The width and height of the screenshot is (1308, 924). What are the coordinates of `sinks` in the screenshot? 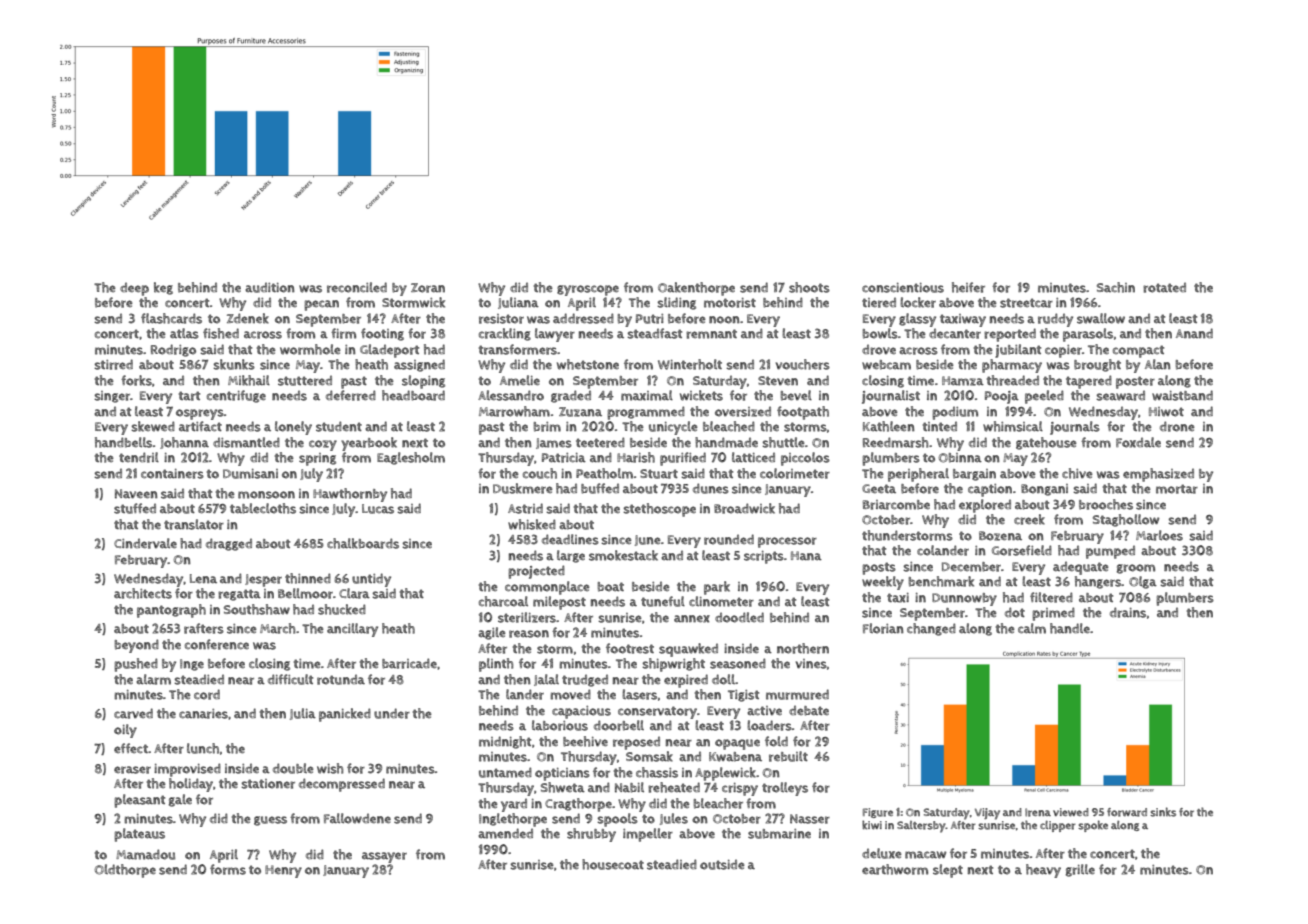 It's located at (1163, 812).
